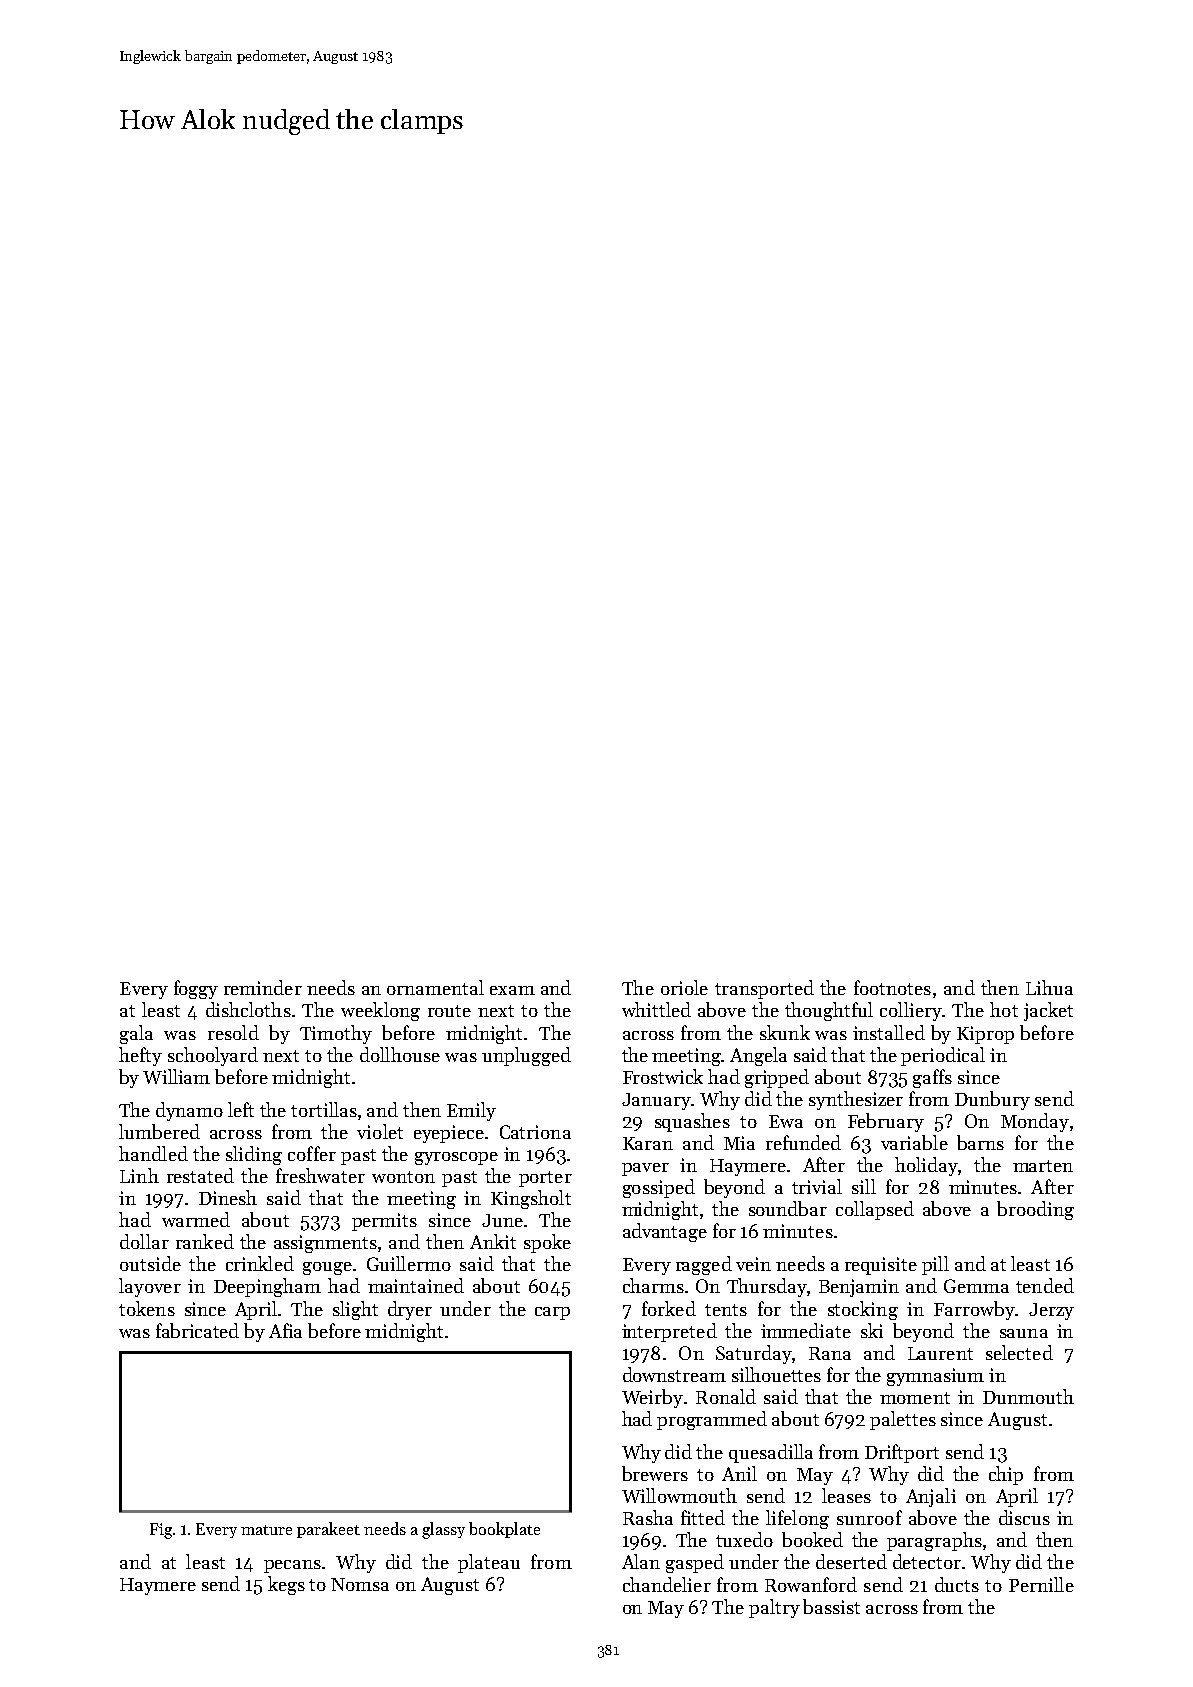 This page has height=1687, width=1193. What do you see at coordinates (940, 1353) in the page?
I see `Laurent` at bounding box center [940, 1353].
